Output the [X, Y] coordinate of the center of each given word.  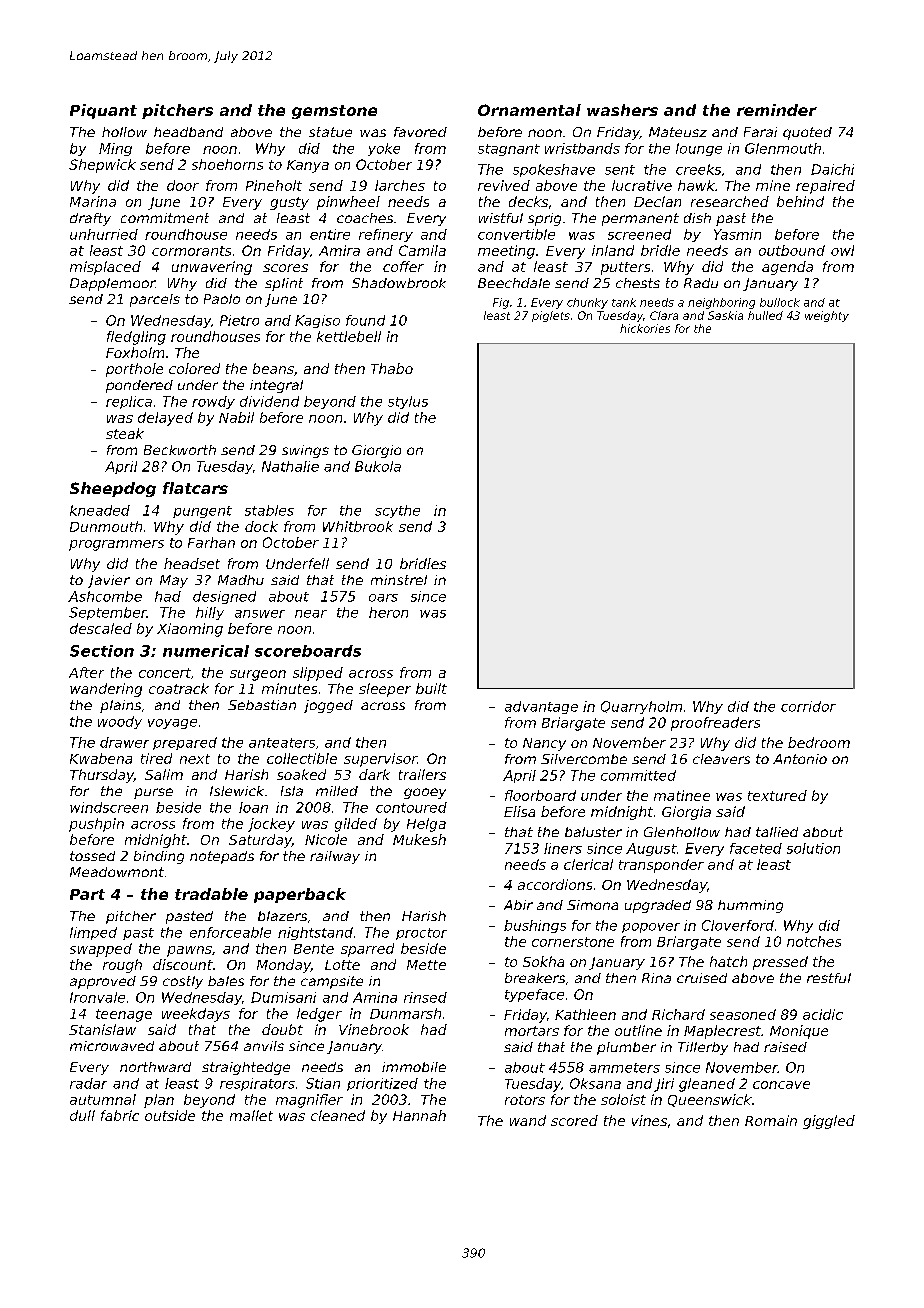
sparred [367, 950]
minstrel [399, 580]
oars [383, 598]
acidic [823, 1014]
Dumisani [283, 997]
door [183, 185]
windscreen [109, 807]
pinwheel [348, 203]
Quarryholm [641, 707]
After [86, 672]
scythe [397, 511]
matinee [682, 795]
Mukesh [419, 839]
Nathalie [290, 466]
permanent [640, 219]
